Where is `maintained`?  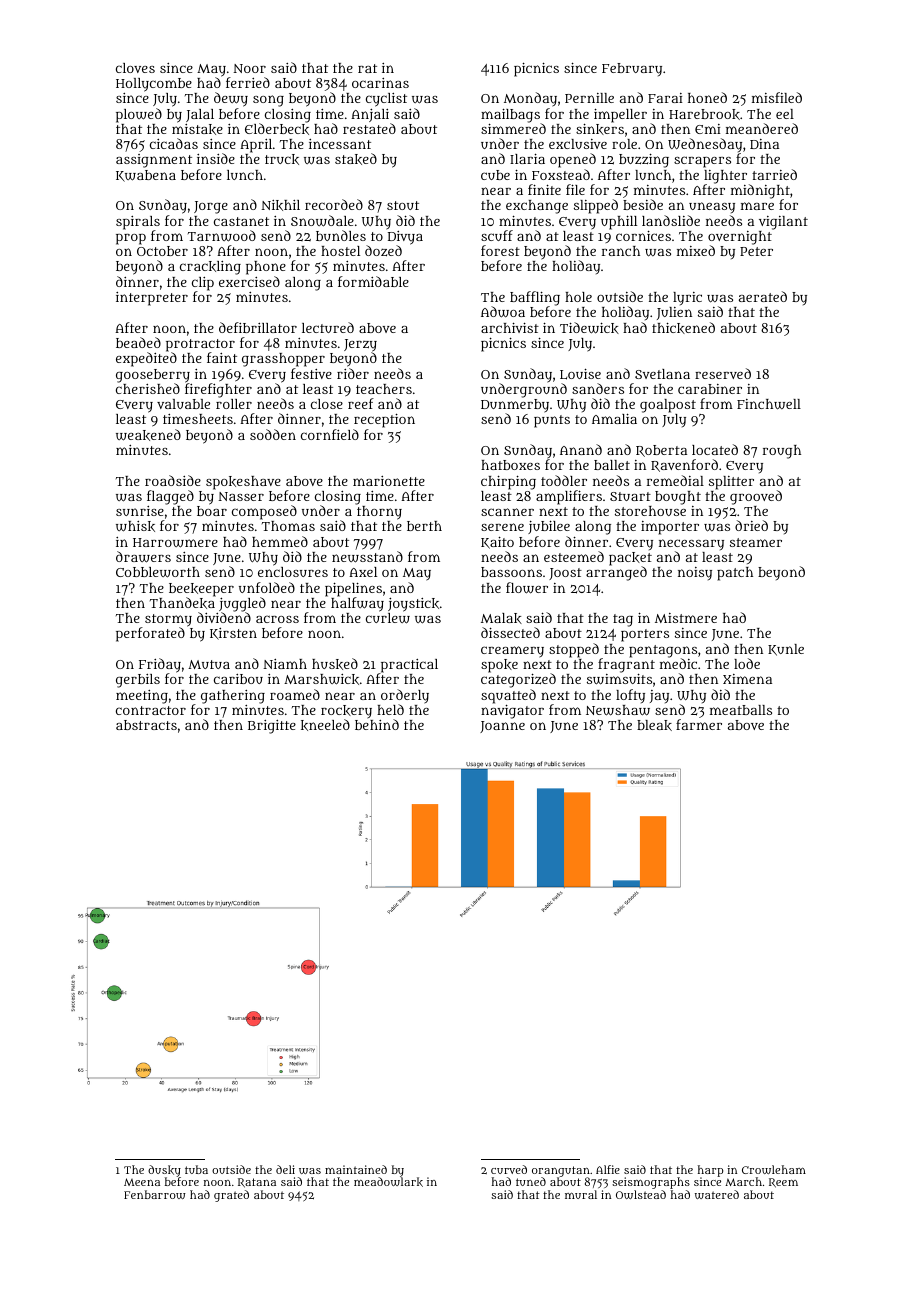 maintained is located at coordinates (356, 1169).
